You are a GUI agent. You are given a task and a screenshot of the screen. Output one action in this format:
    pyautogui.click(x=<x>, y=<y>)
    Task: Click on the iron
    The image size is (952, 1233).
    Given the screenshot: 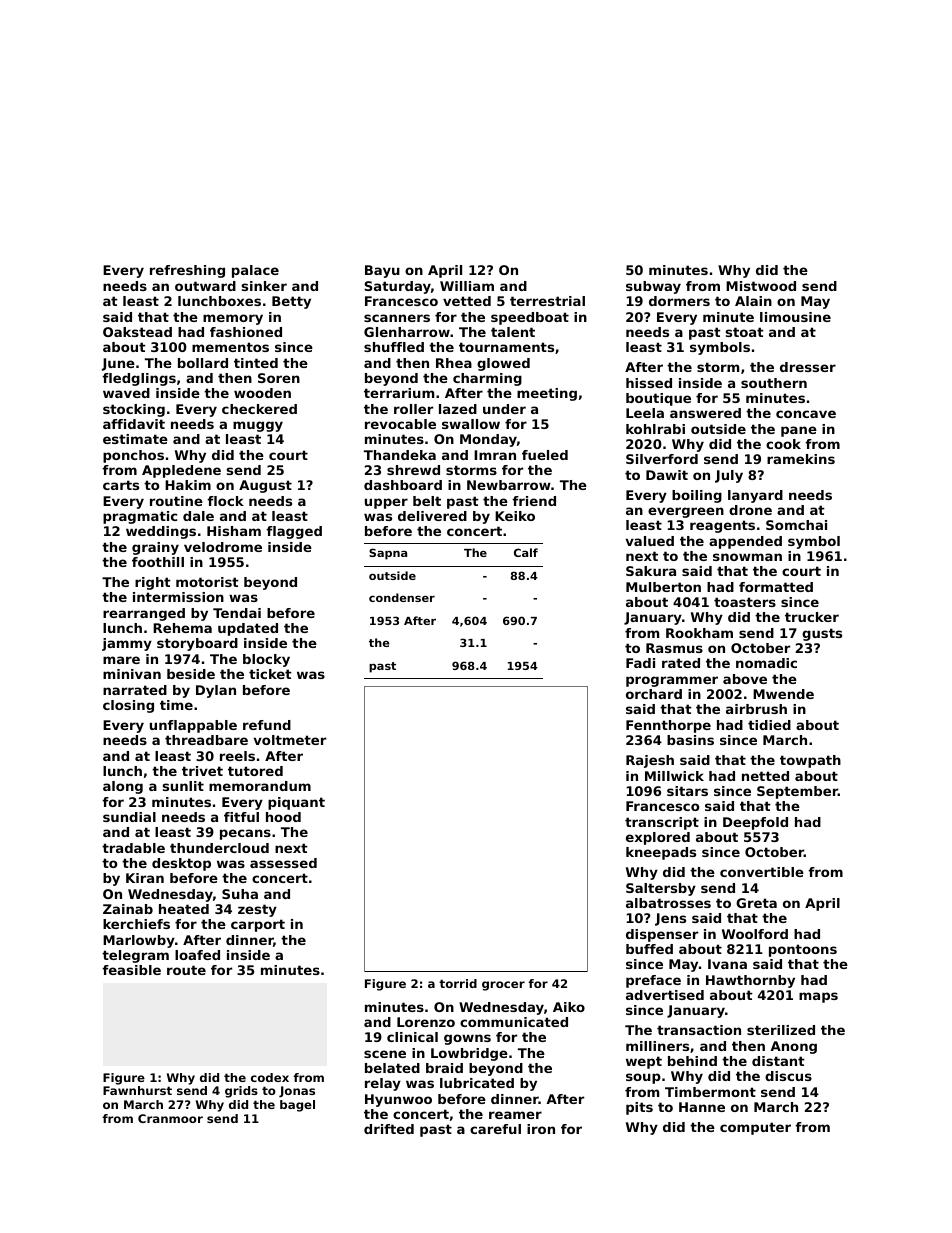 What is the action you would take?
    pyautogui.click(x=541, y=1129)
